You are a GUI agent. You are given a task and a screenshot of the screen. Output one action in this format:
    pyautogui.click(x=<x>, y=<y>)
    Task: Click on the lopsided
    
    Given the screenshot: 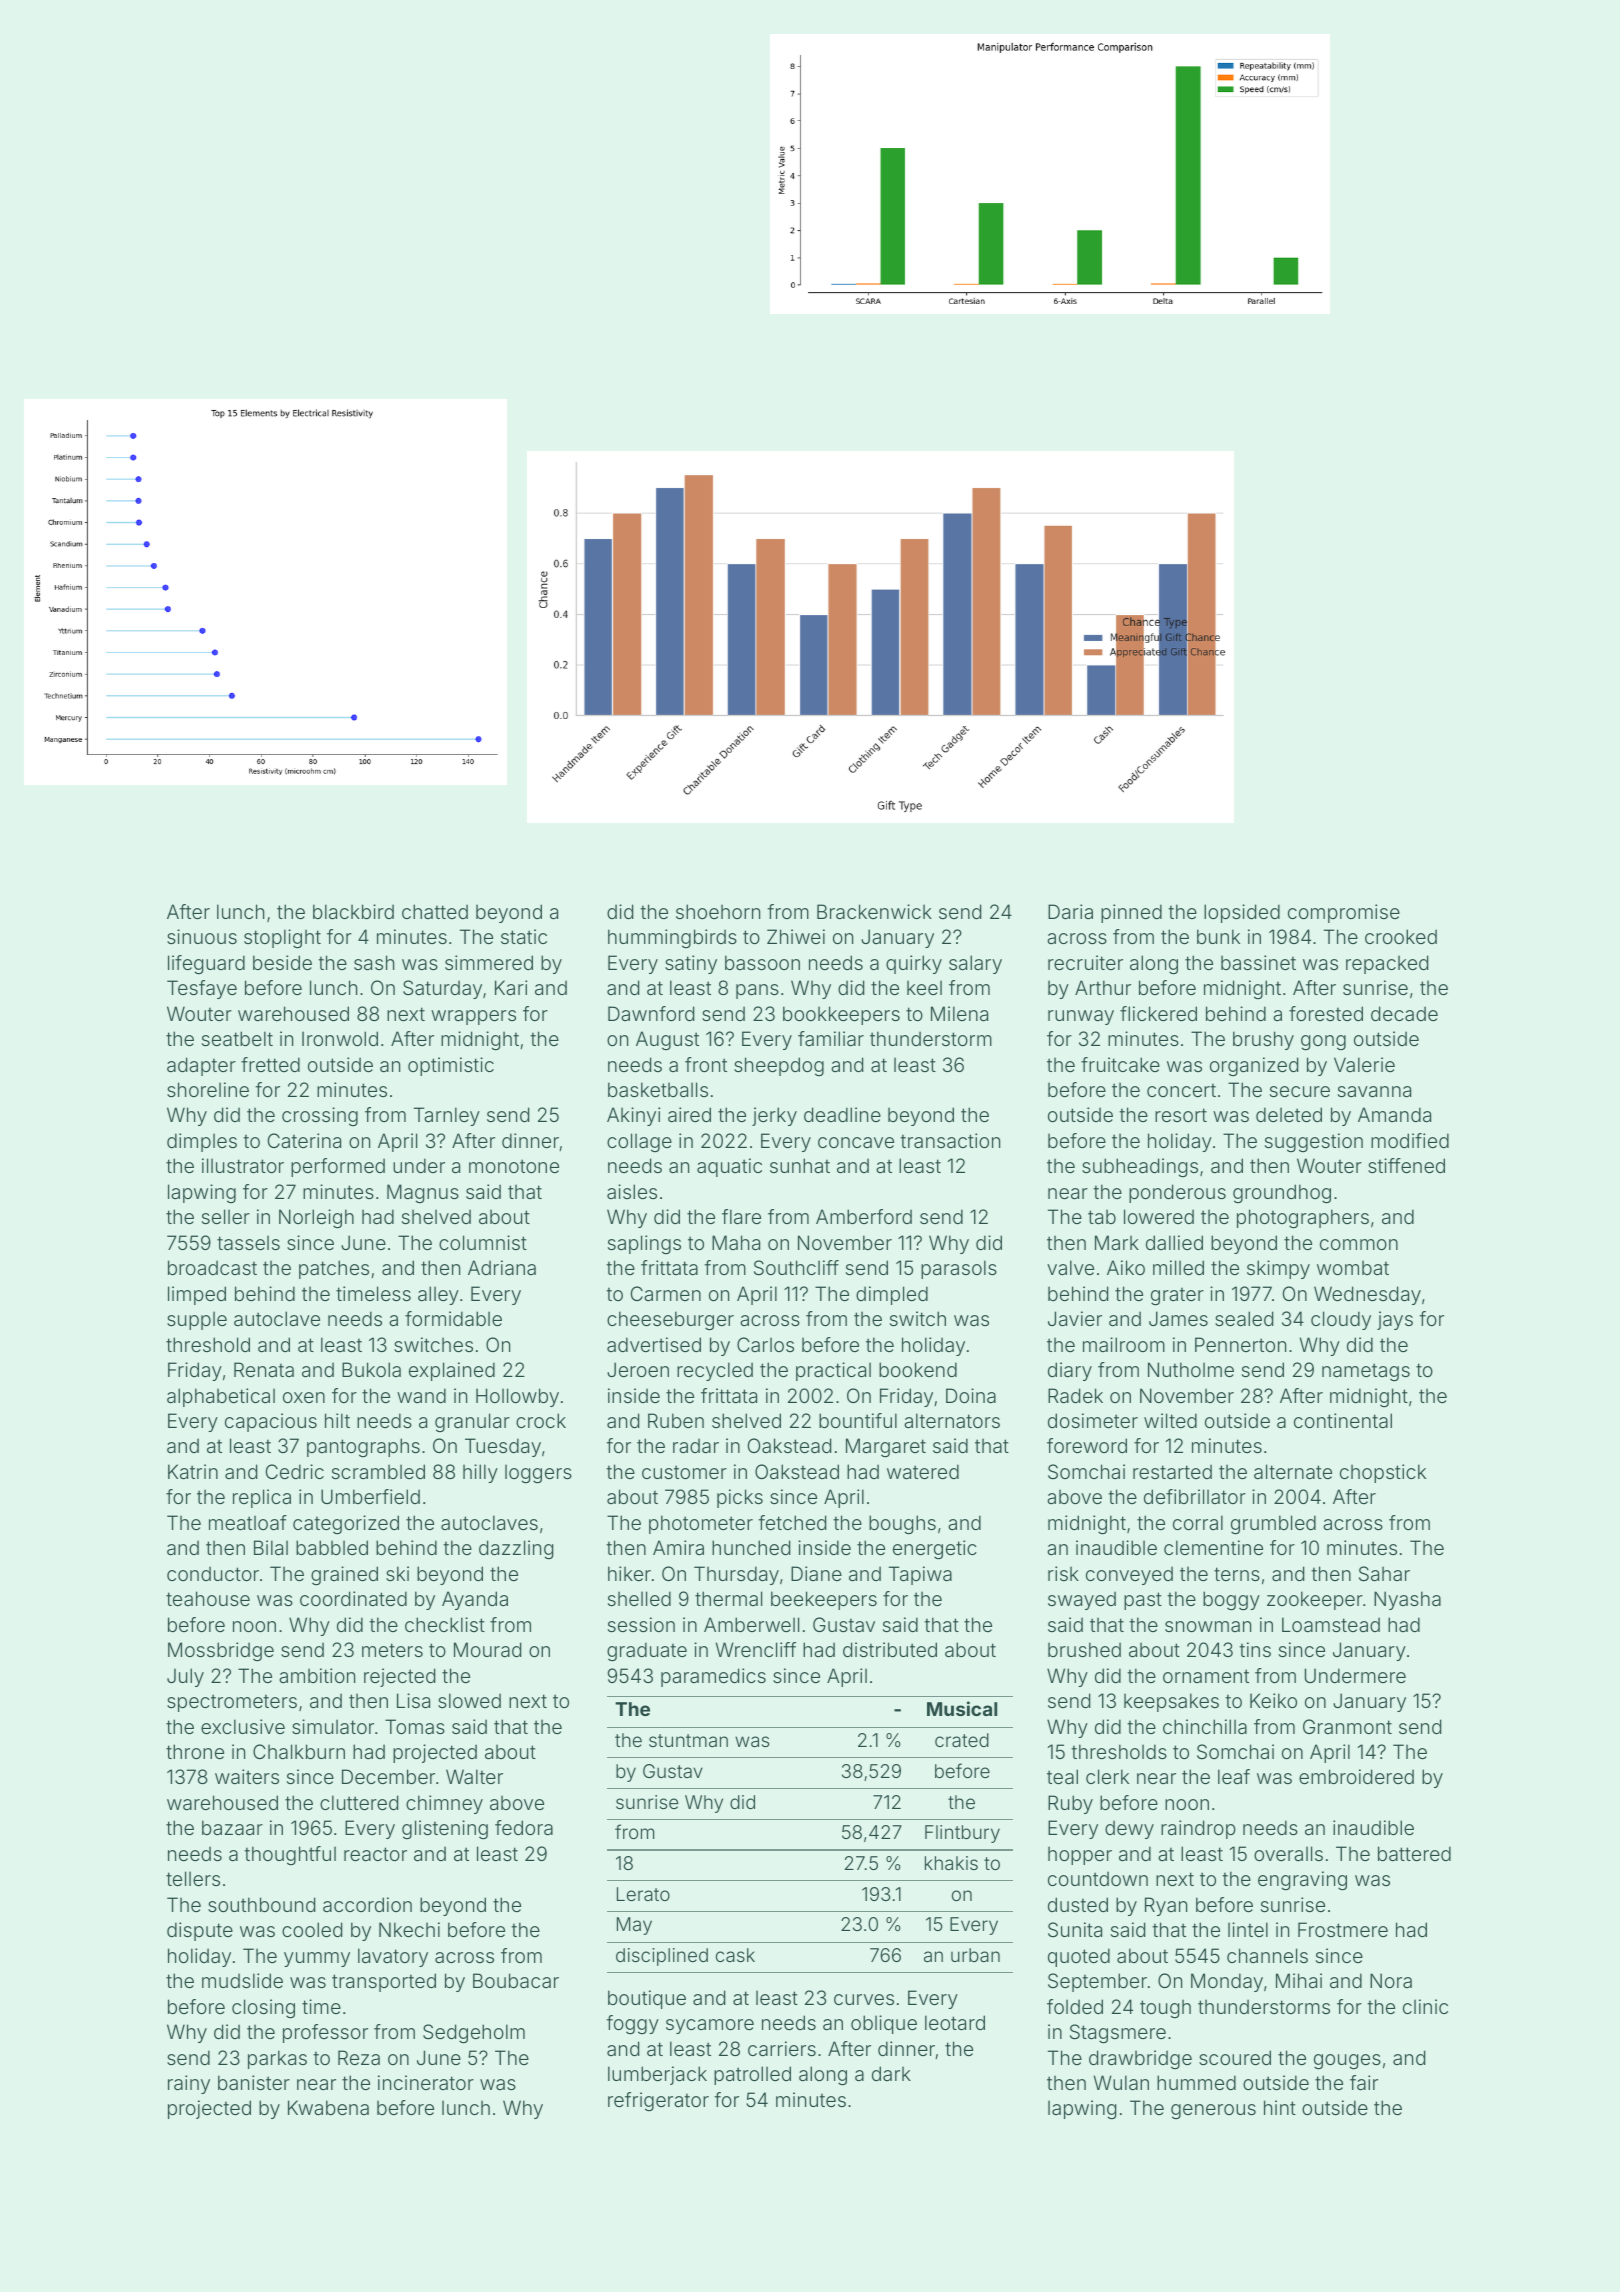 What is the action you would take?
    pyautogui.click(x=1242, y=913)
